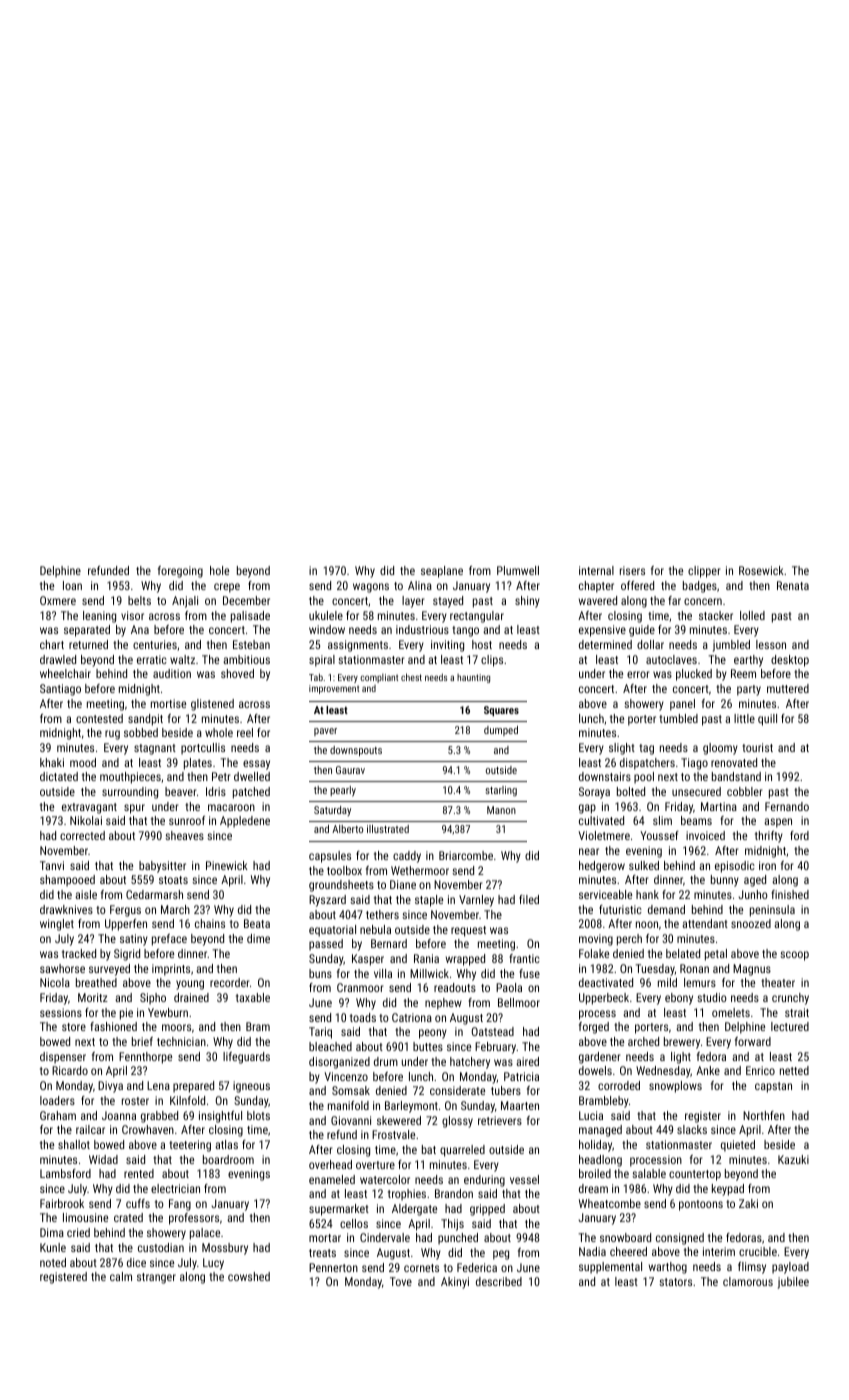  What do you see at coordinates (142, 1041) in the document?
I see `brief` at bounding box center [142, 1041].
